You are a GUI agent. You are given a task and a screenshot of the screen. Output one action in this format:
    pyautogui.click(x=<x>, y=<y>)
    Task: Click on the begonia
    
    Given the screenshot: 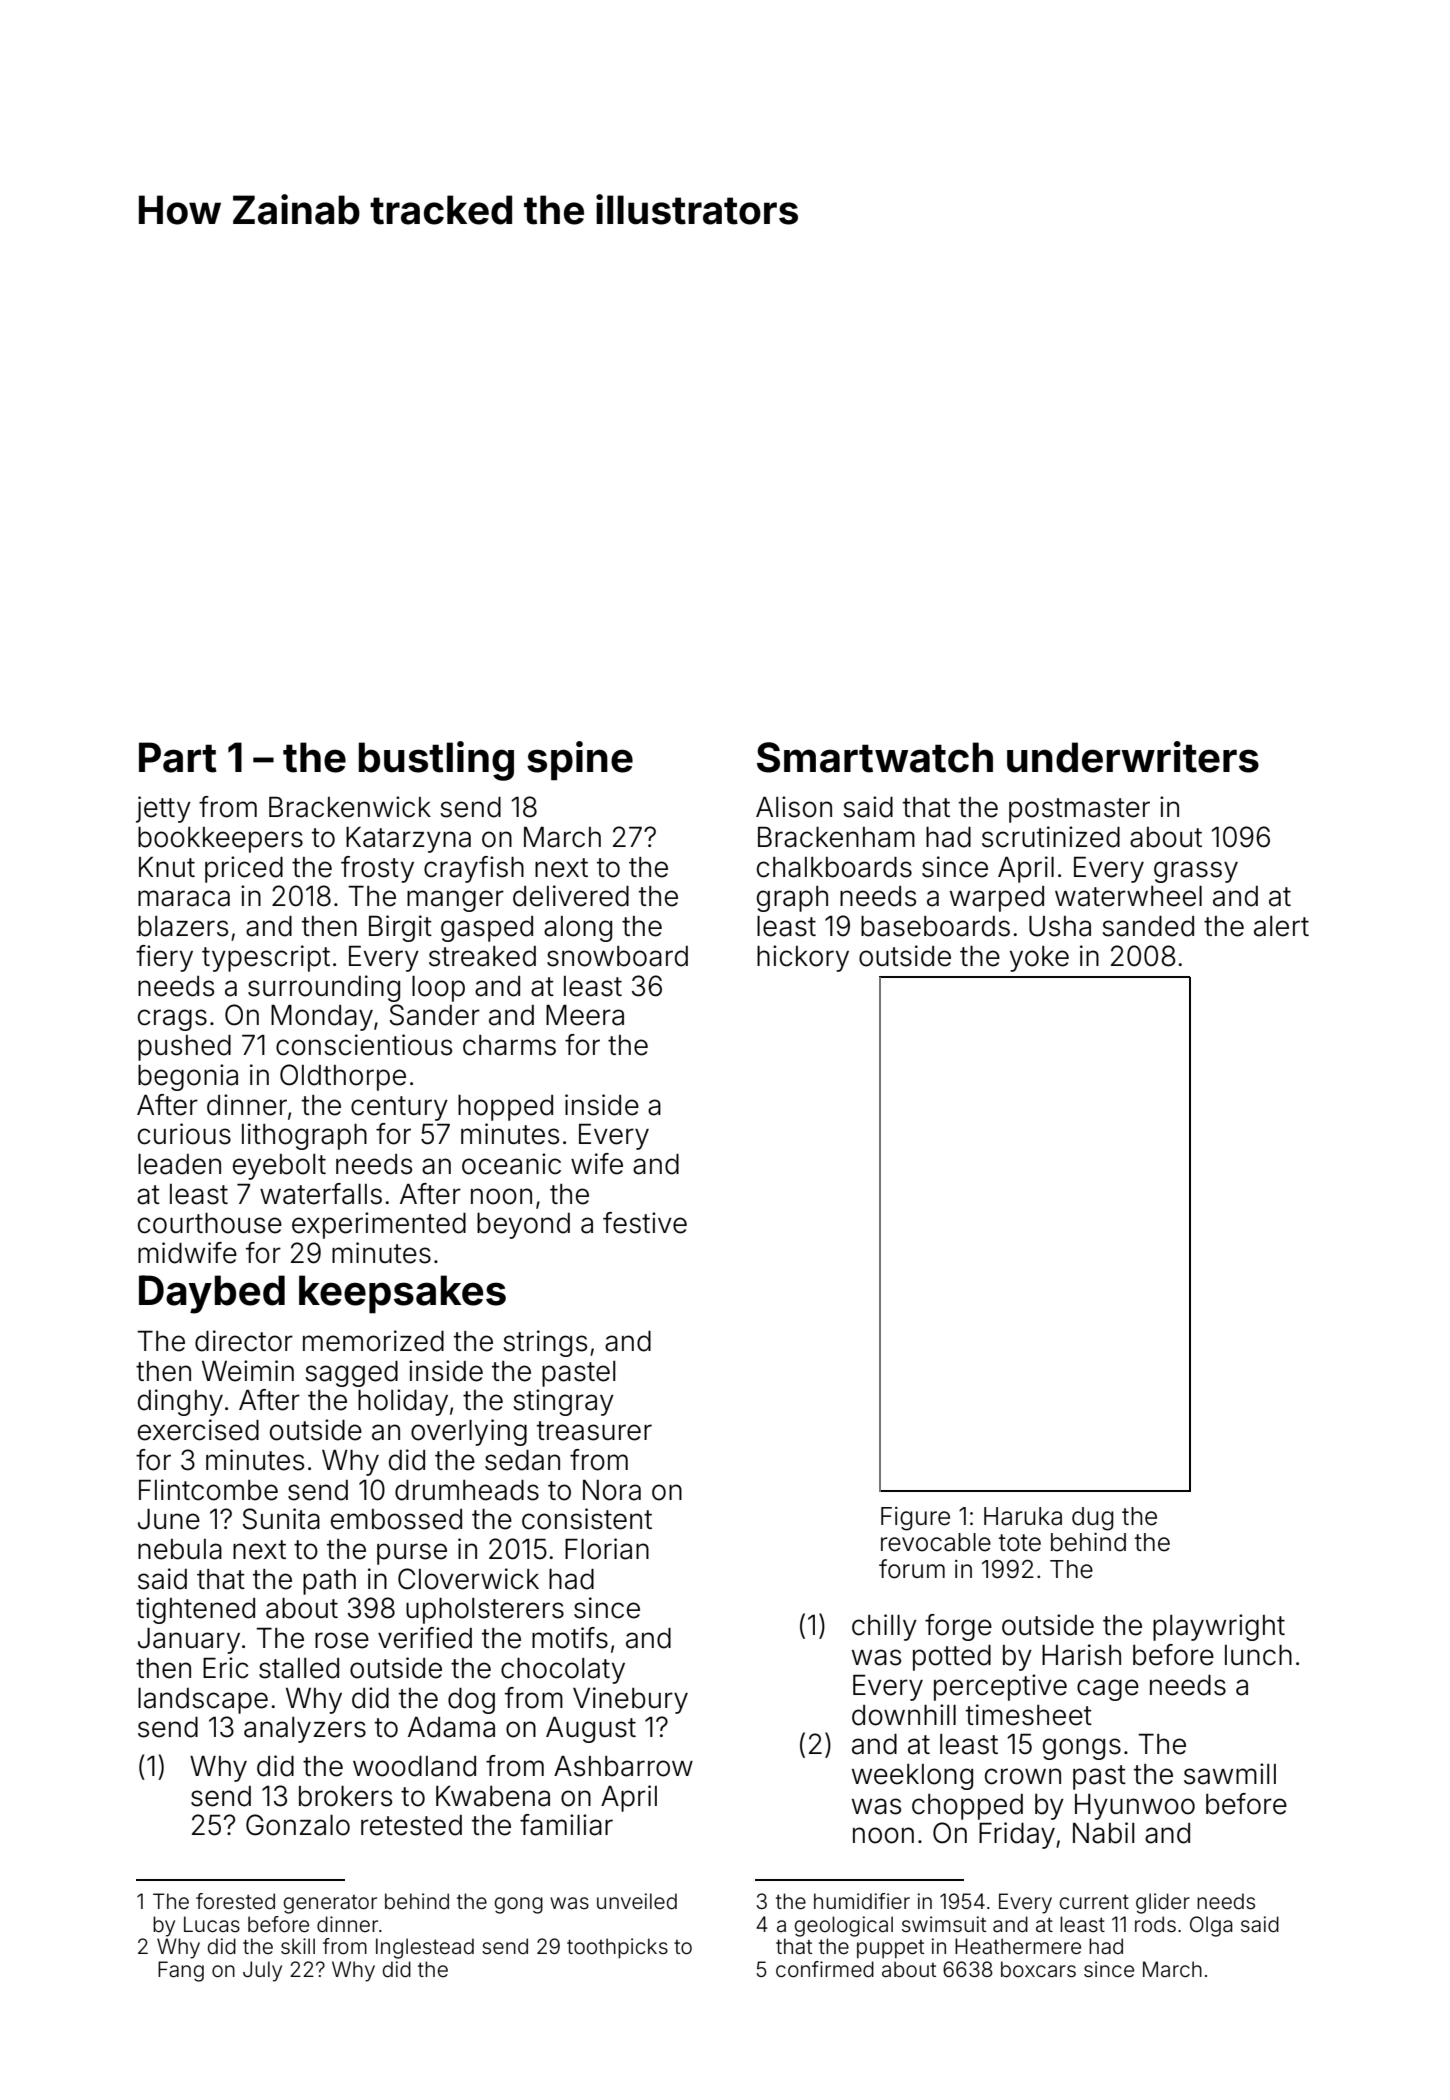 What is the action you would take?
    pyautogui.click(x=188, y=1077)
